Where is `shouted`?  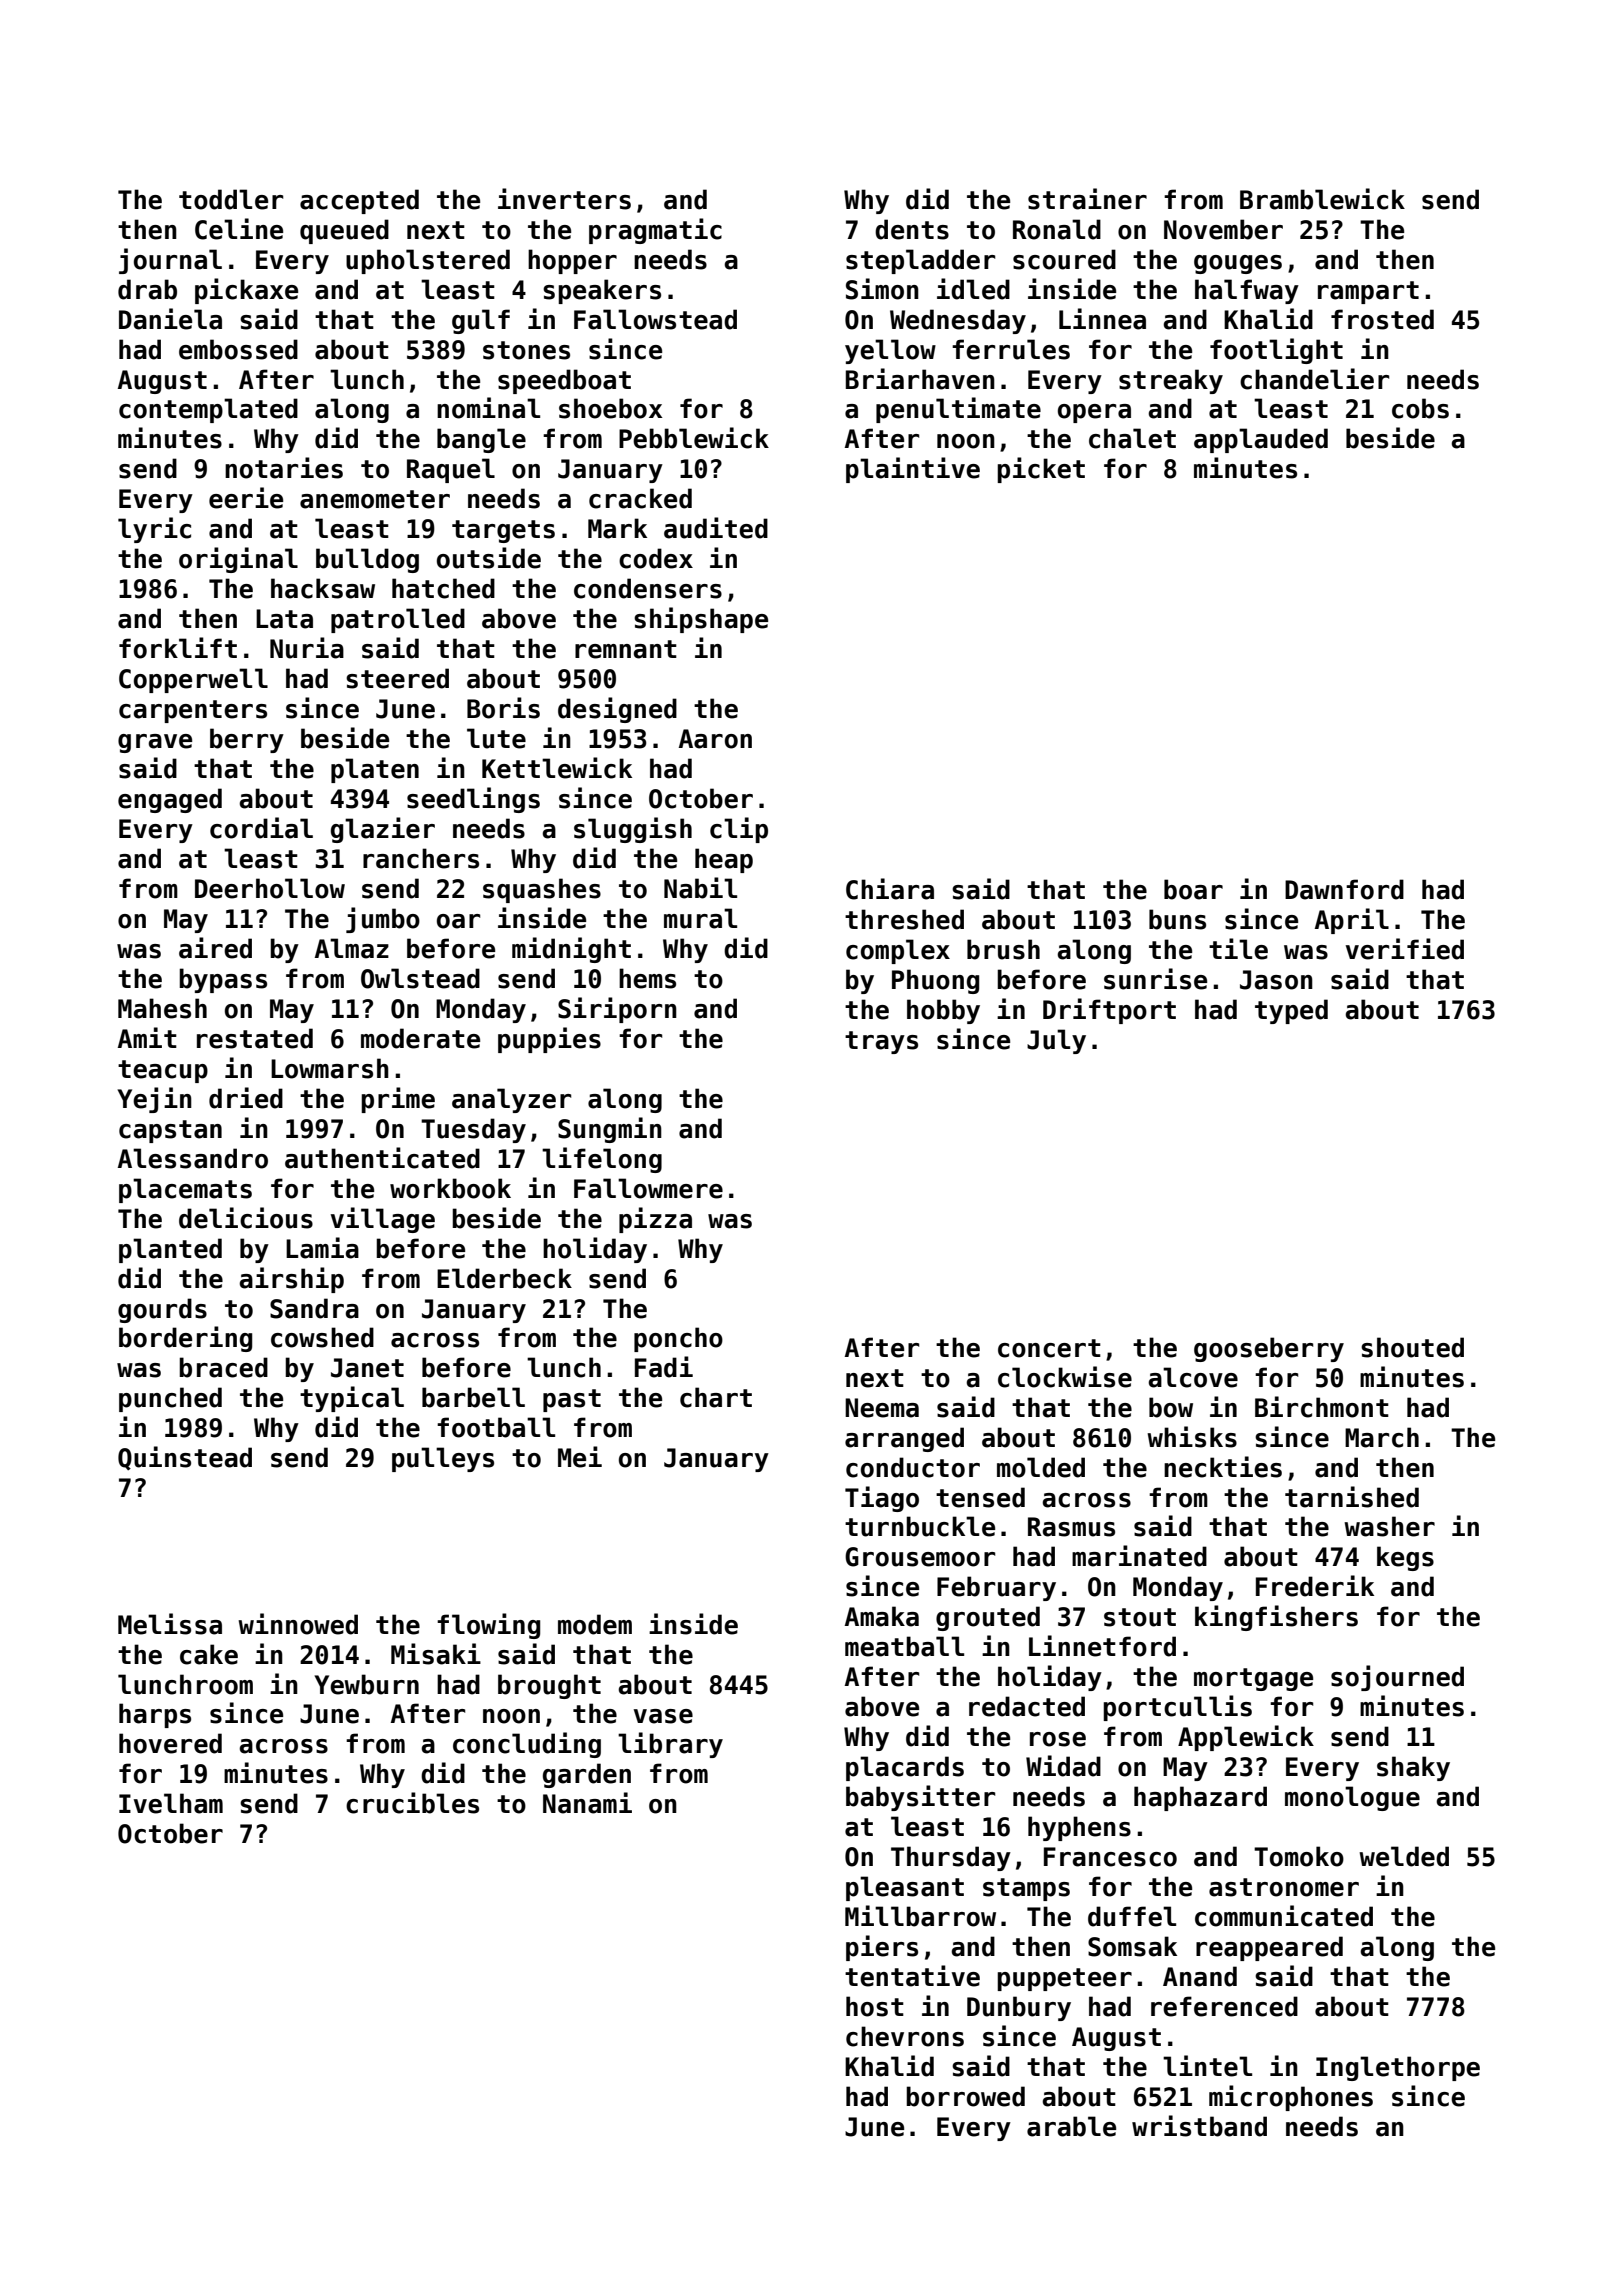 shouted is located at coordinates (1412, 1347).
